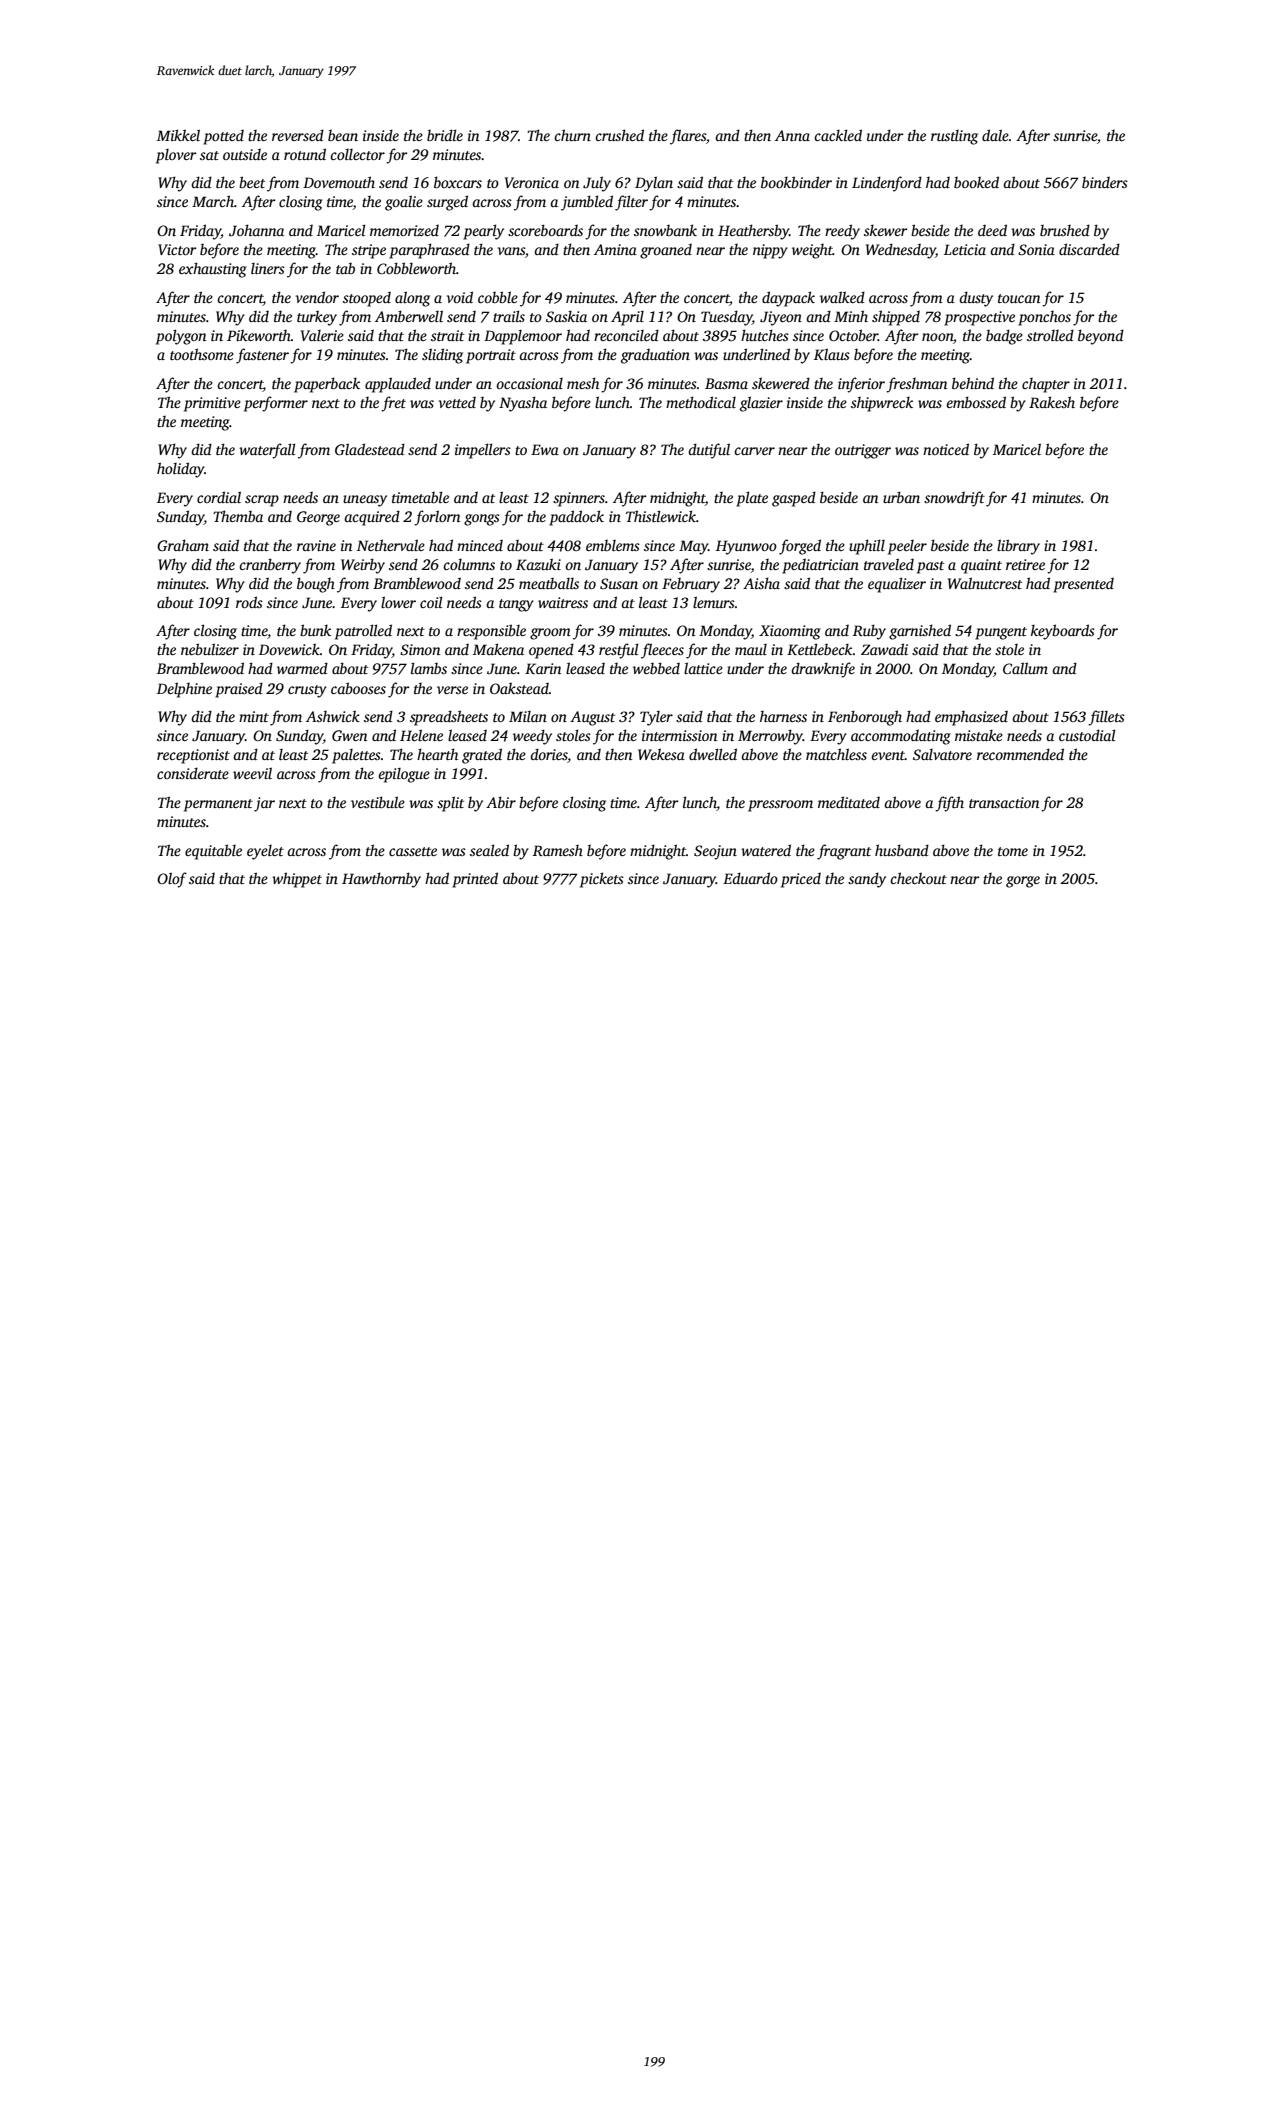  Describe the element at coordinates (370, 449) in the page. I see `Gladestead` at that location.
